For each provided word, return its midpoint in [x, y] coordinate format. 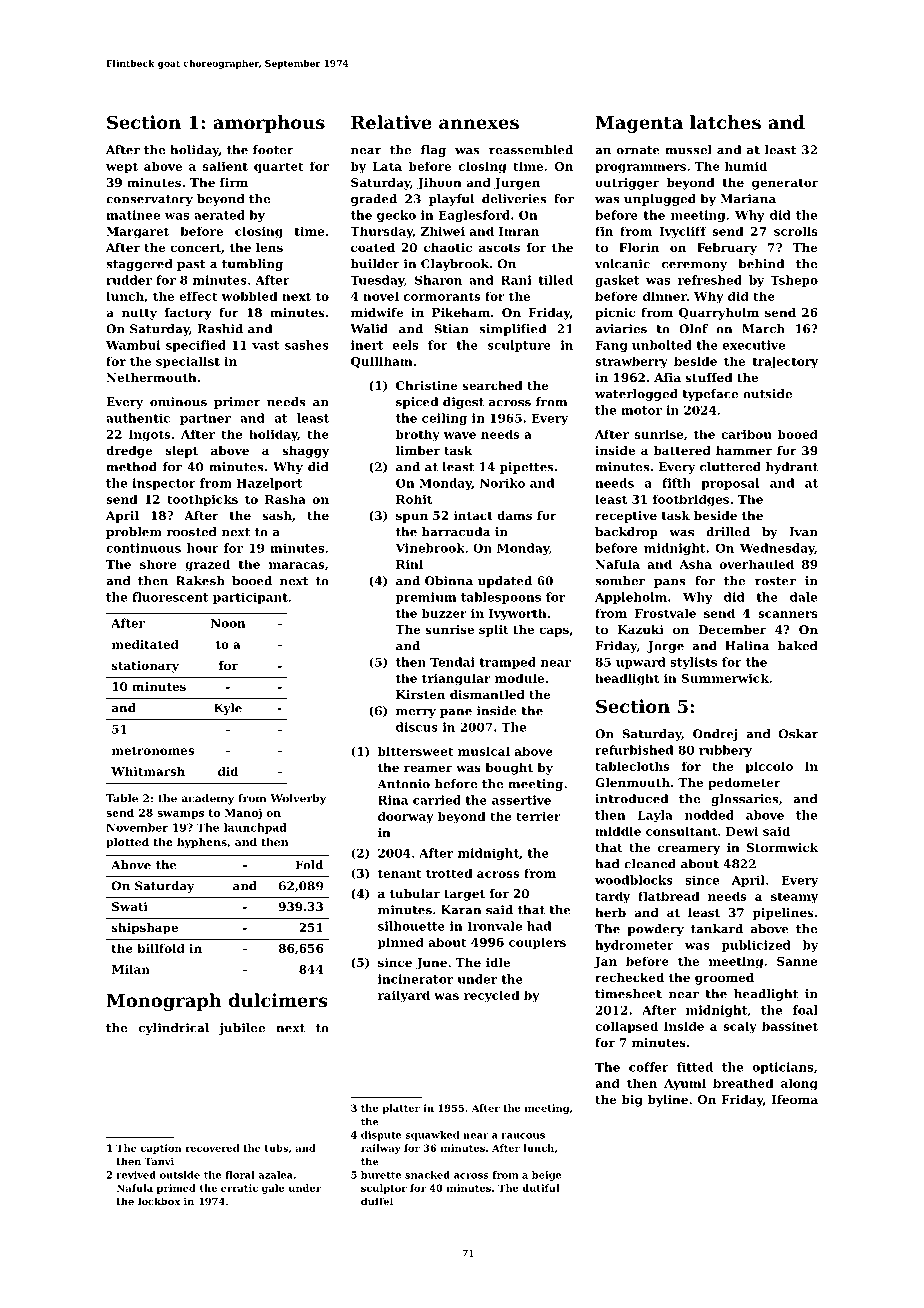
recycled [492, 996]
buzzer [444, 613]
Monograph [164, 1002]
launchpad [255, 828]
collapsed [626, 1027]
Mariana [748, 199]
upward [641, 663]
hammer [744, 450]
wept [122, 168]
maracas [296, 565]
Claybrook [455, 265]
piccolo [769, 767]
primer [237, 403]
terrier [538, 816]
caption [161, 1149]
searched [492, 385]
